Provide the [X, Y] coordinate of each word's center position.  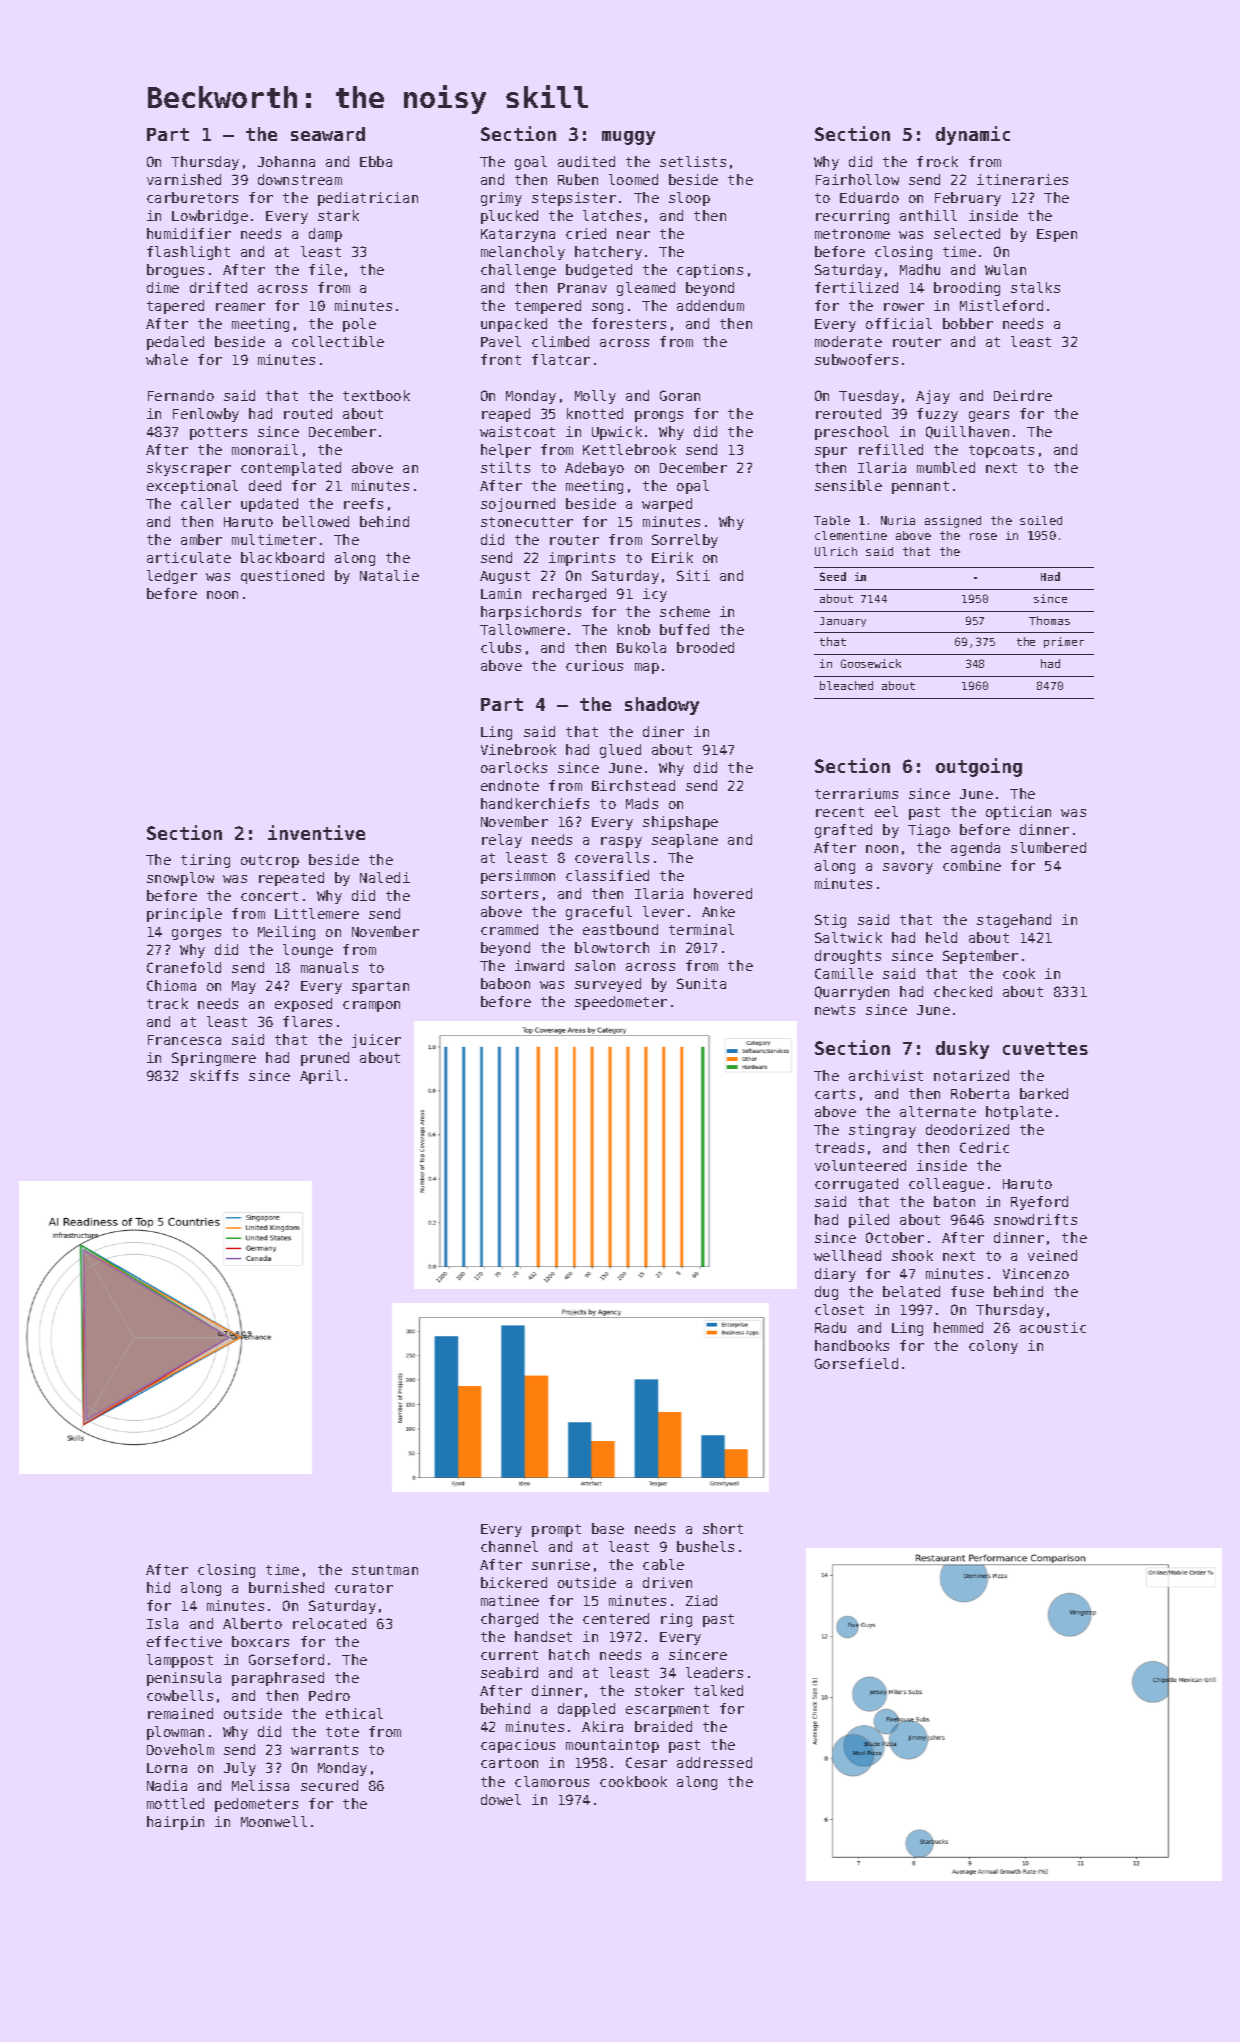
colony [993, 1347]
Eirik [672, 557]
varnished [184, 179]
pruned [325, 1059]
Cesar [646, 1762]
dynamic [973, 135]
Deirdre [1023, 395]
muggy [628, 138]
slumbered [1048, 847]
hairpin [175, 1823]
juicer [376, 1041]
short [723, 1528]
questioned [282, 577]
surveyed [608, 985]
